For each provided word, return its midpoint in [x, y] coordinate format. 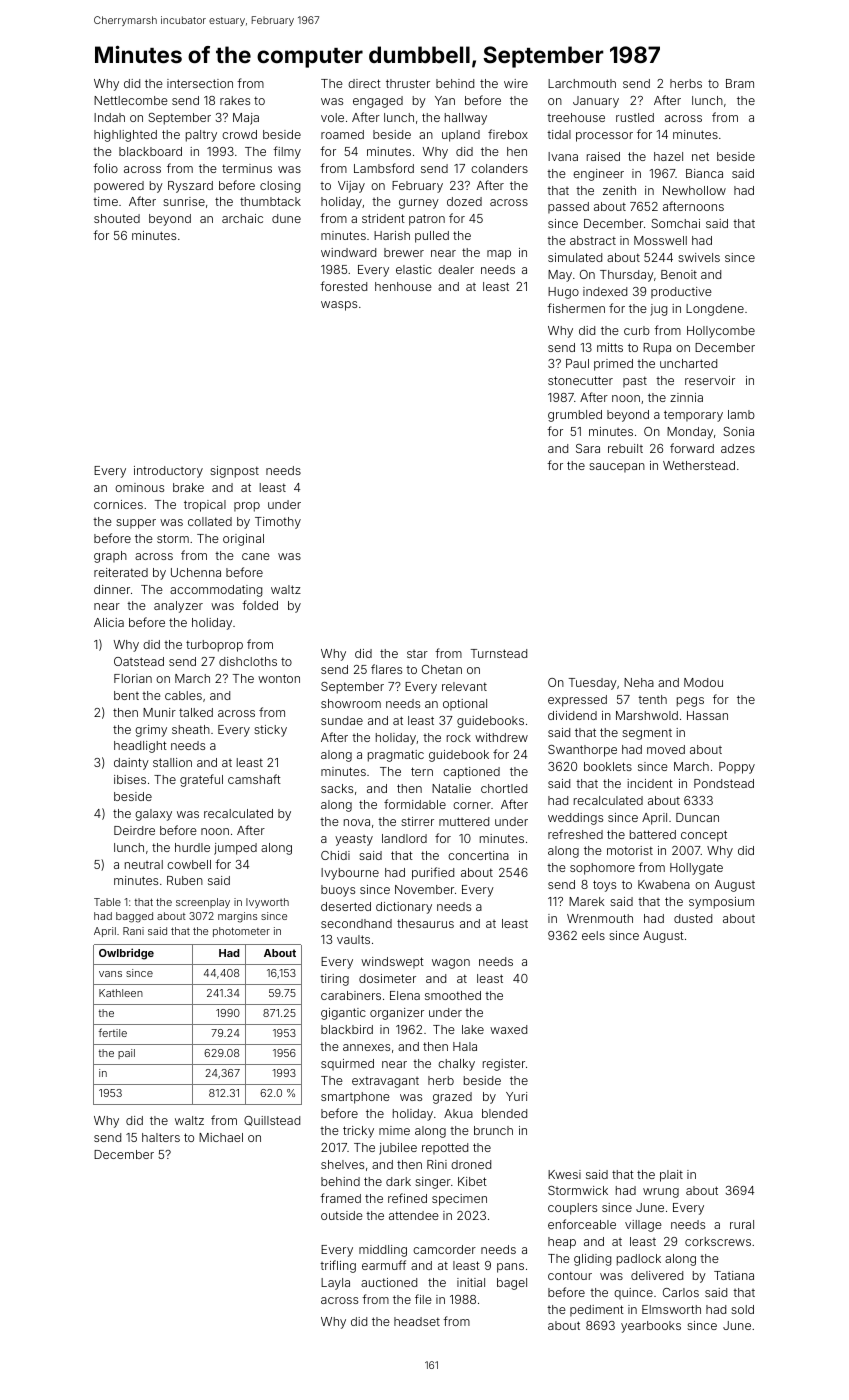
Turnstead [499, 653]
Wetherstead [699, 465]
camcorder [444, 1249]
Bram [740, 83]
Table [107, 902]
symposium [721, 903]
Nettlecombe [131, 100]
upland [461, 136]
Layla [335, 1284]
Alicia [109, 622]
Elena [405, 995]
